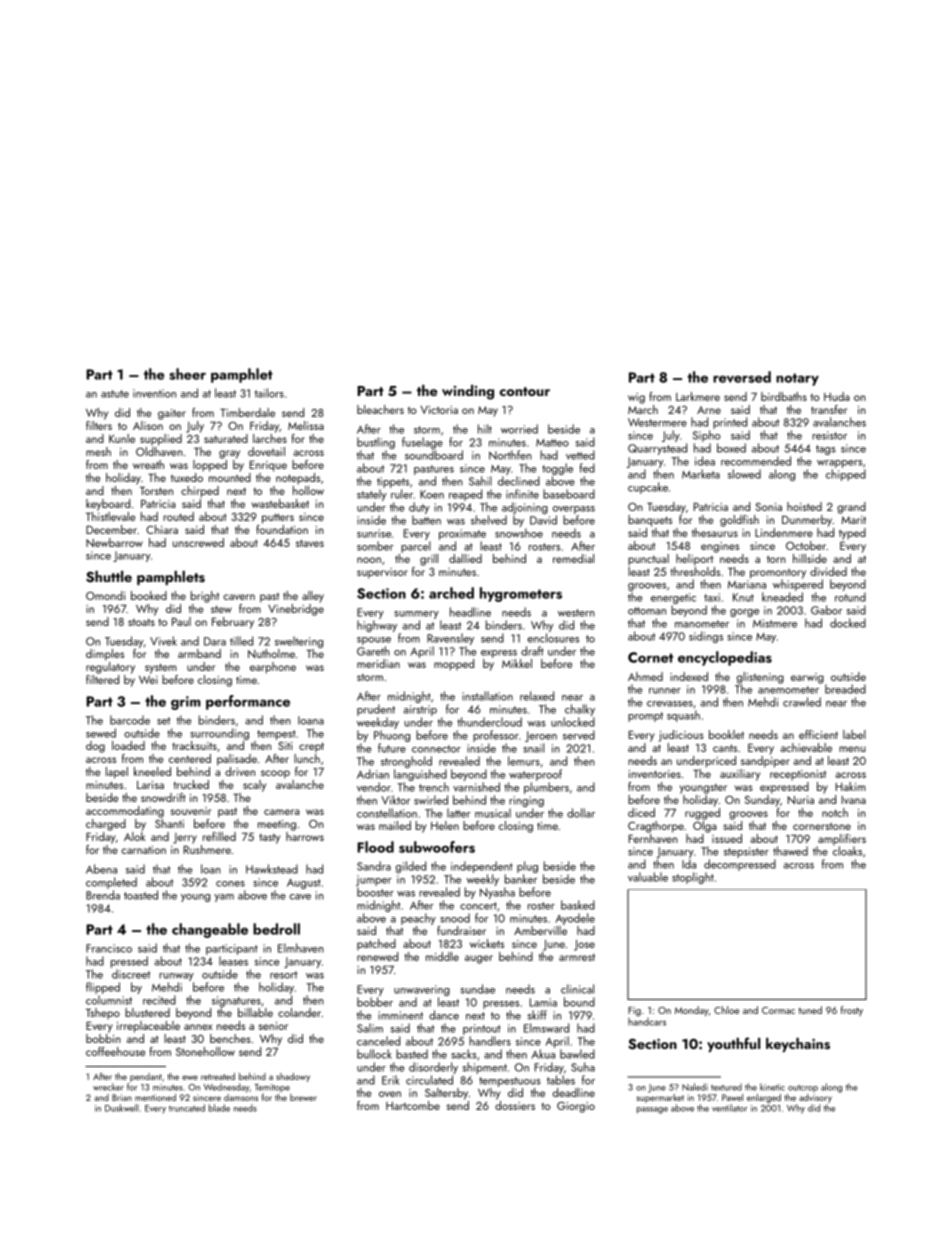 This page has width=952, height=1233. What do you see at coordinates (109, 577) in the page?
I see `Shuttle` at bounding box center [109, 577].
